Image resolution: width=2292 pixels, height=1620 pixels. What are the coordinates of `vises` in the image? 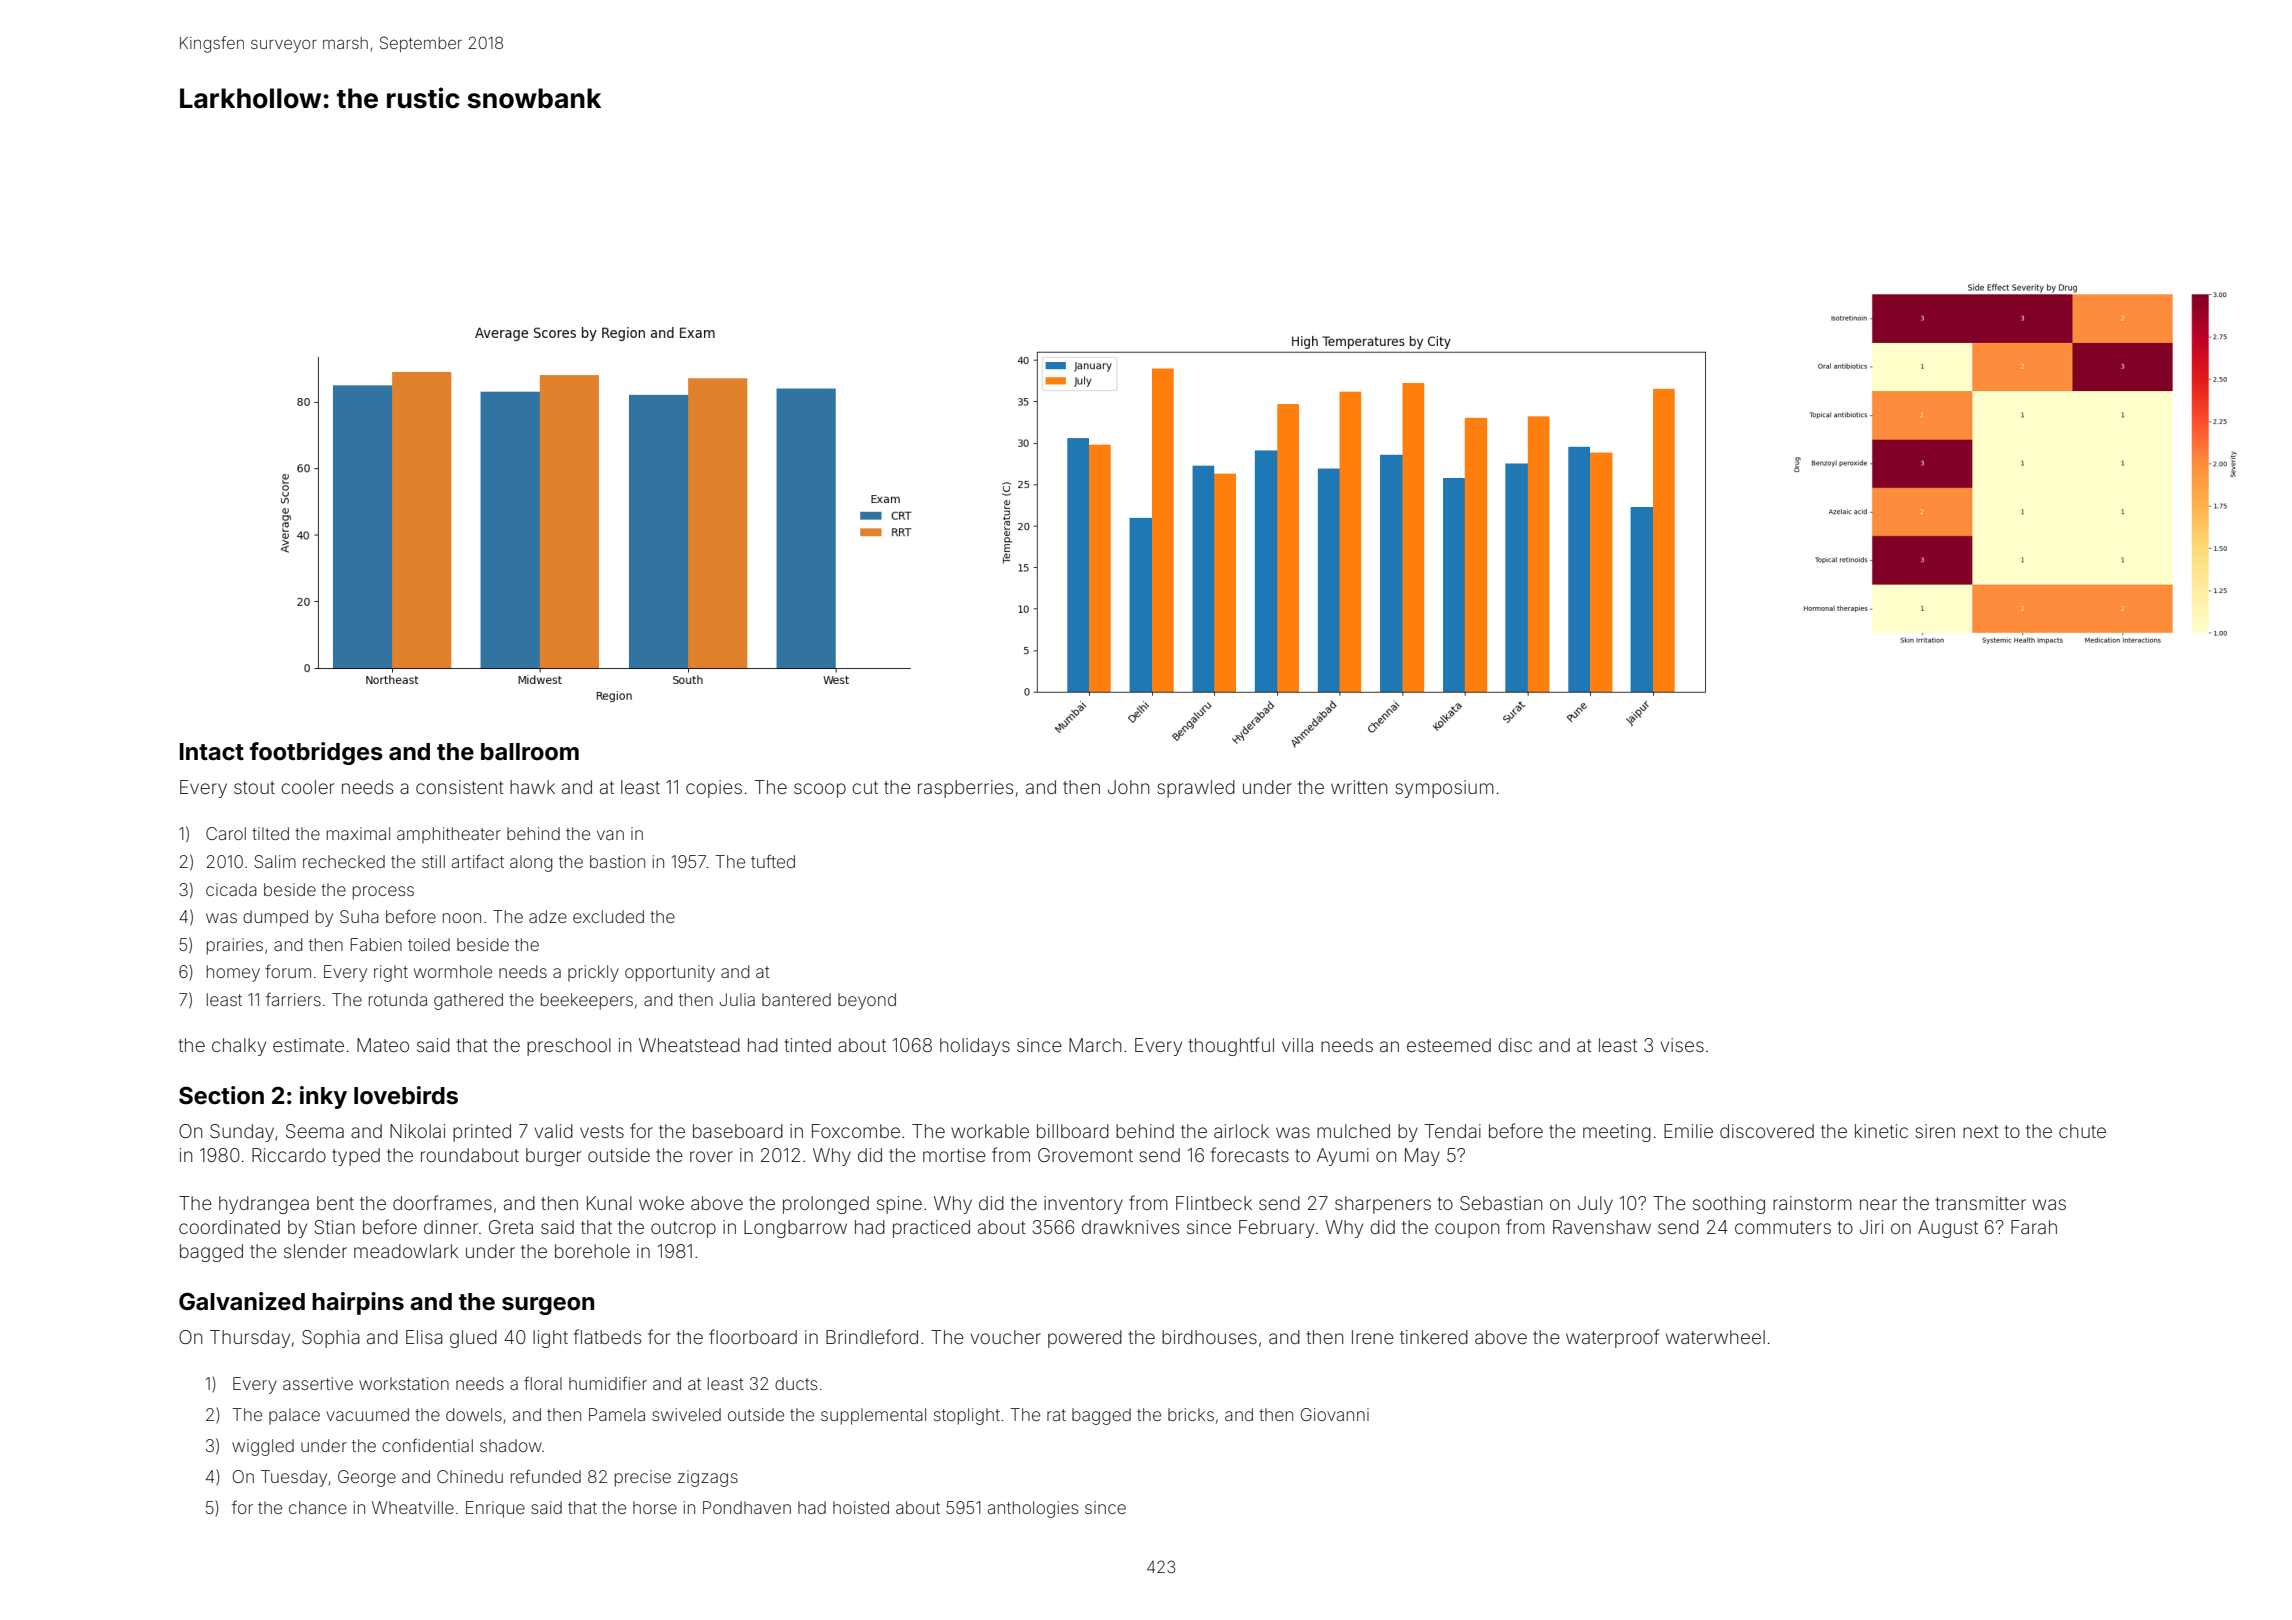 It's located at (1682, 1045).
